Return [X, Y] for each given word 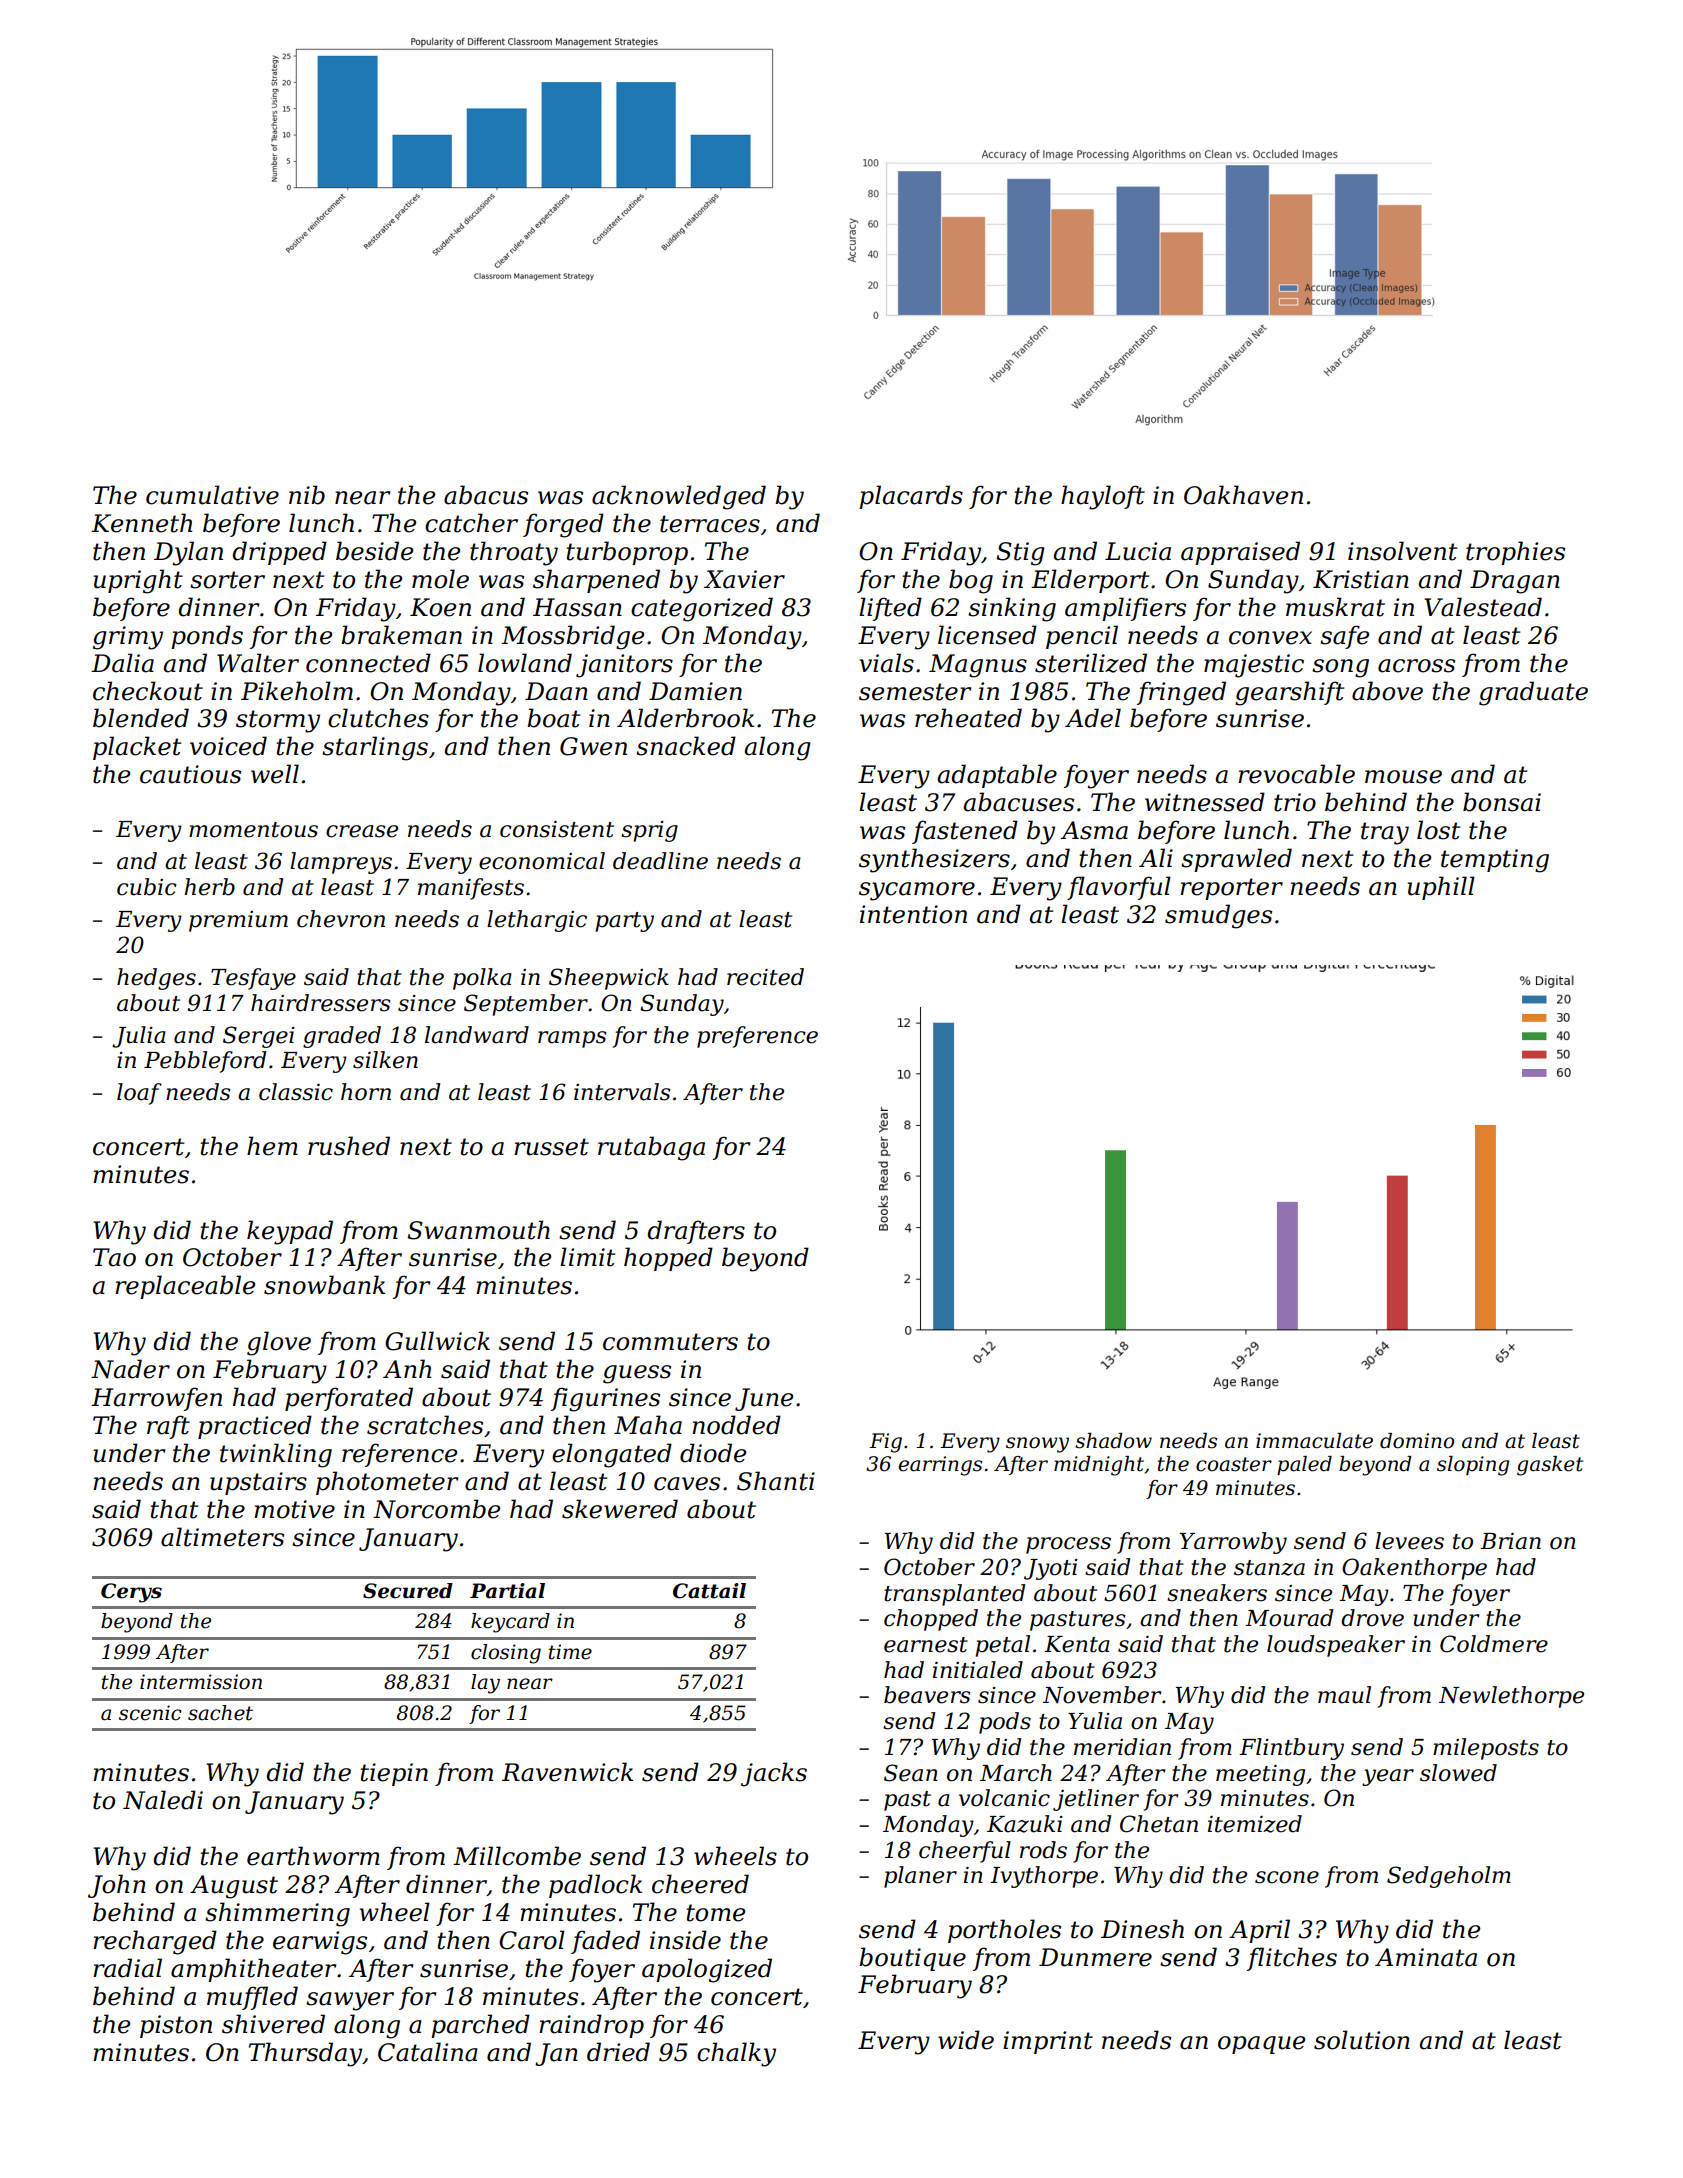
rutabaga [651, 1148]
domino [1417, 1441]
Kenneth [141, 523]
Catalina [428, 2052]
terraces [710, 524]
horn [366, 1092]
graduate [1533, 693]
